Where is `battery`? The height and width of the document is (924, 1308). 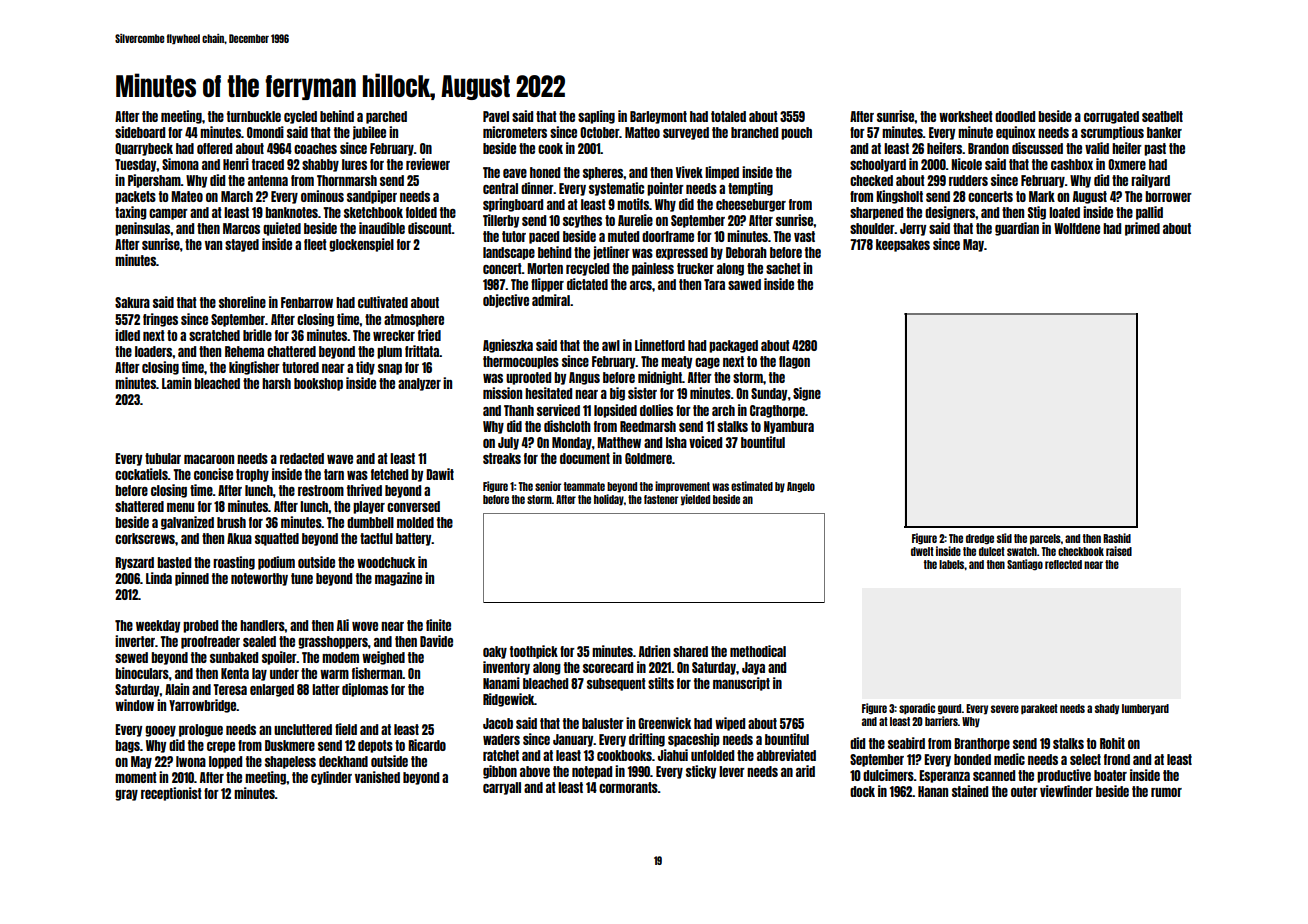
battery is located at coordinates (414, 539).
